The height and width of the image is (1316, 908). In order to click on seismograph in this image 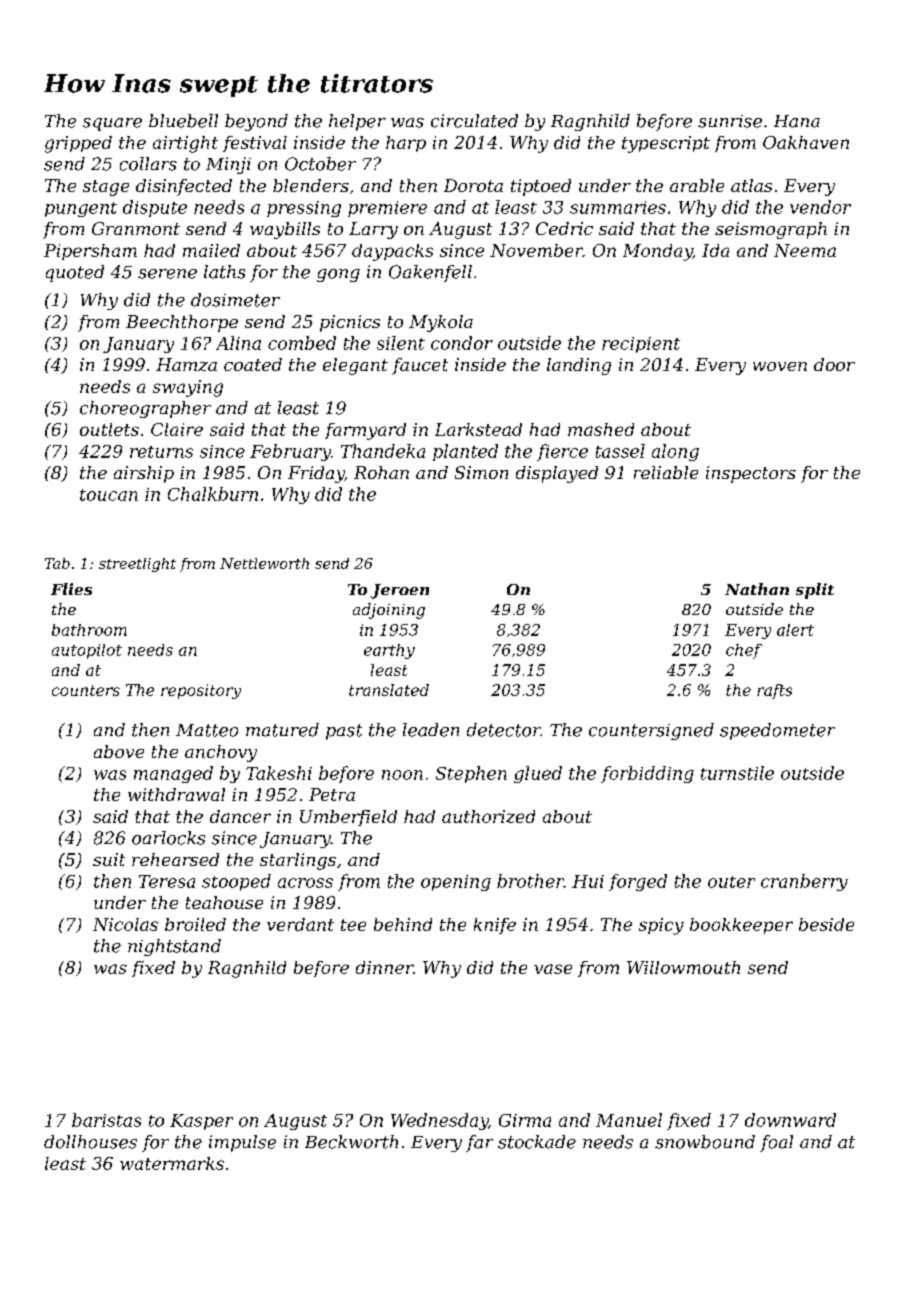, I will do `click(771, 230)`.
